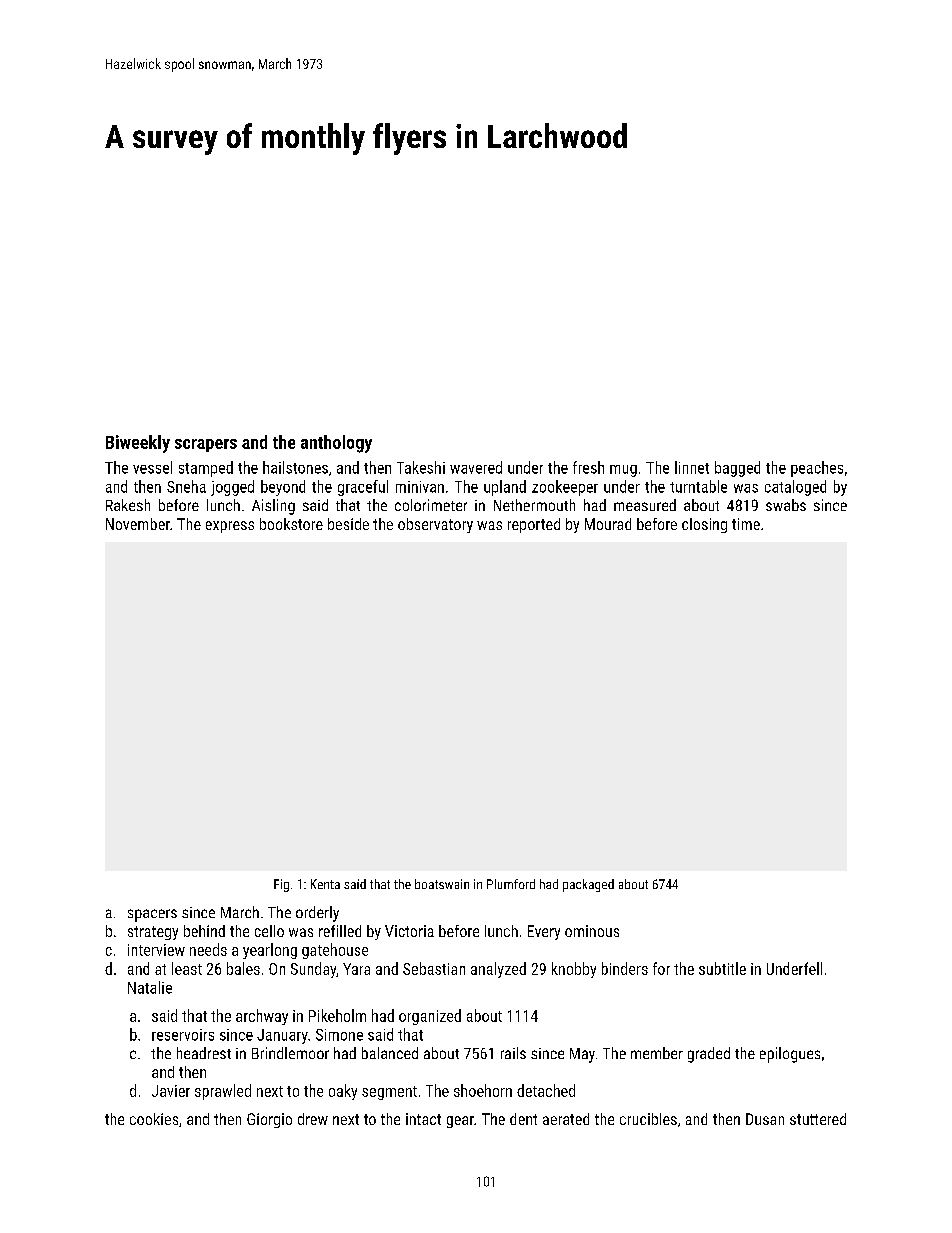 The image size is (952, 1233). I want to click on express, so click(230, 527).
